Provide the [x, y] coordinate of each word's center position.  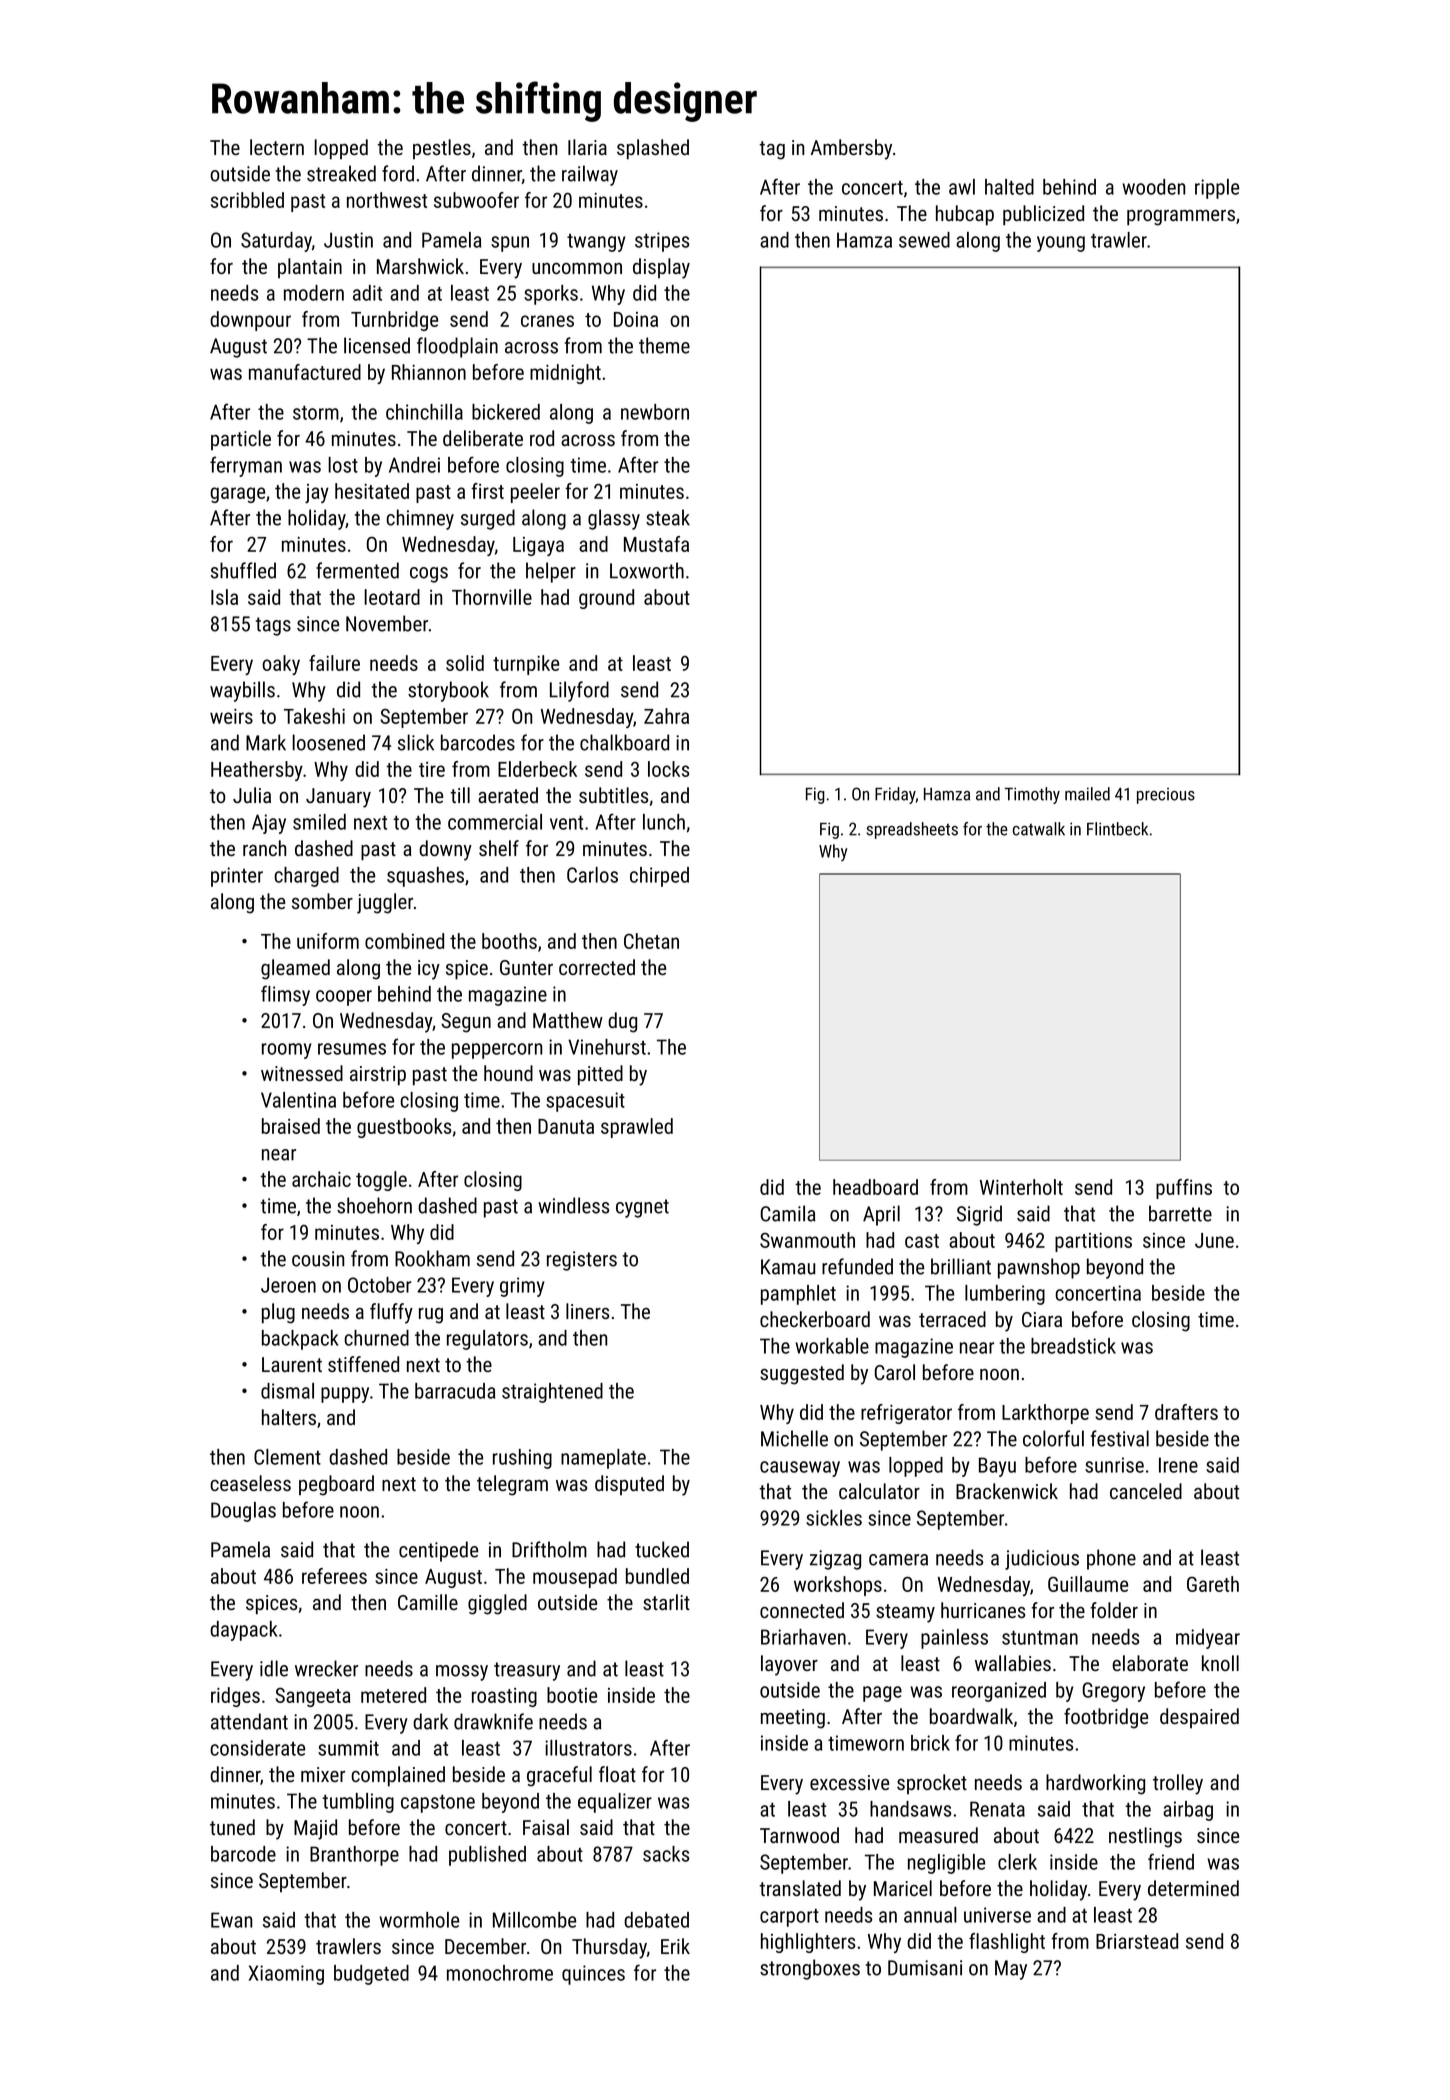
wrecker [326, 1668]
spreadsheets [912, 830]
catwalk [1039, 829]
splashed [653, 149]
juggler [385, 903]
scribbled [247, 200]
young [1061, 244]
